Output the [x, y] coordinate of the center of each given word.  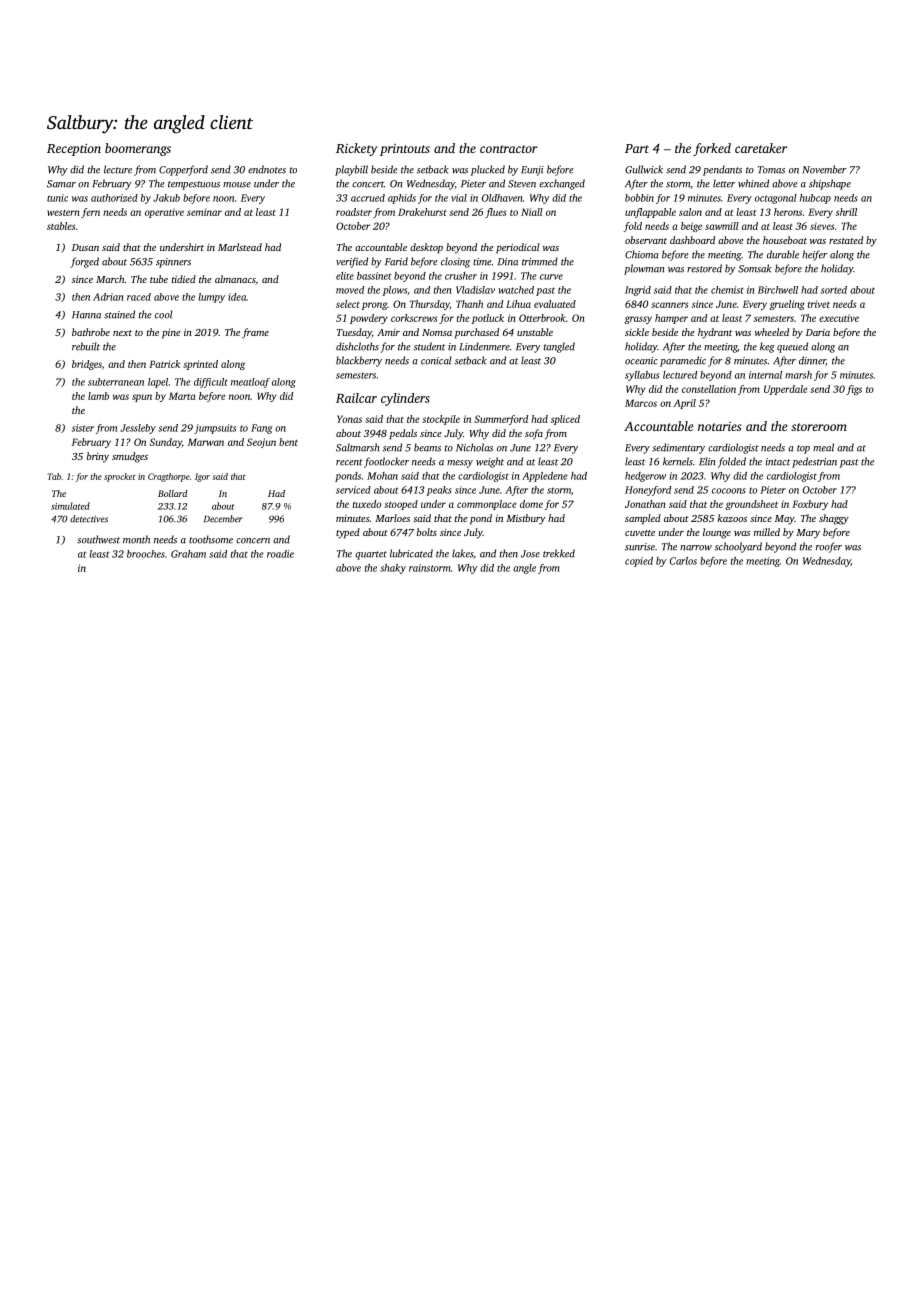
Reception [74, 149]
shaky [393, 569]
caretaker [761, 148]
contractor [509, 149]
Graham [188, 554]
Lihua [518, 304]
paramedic [683, 361]
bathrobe [91, 332]
